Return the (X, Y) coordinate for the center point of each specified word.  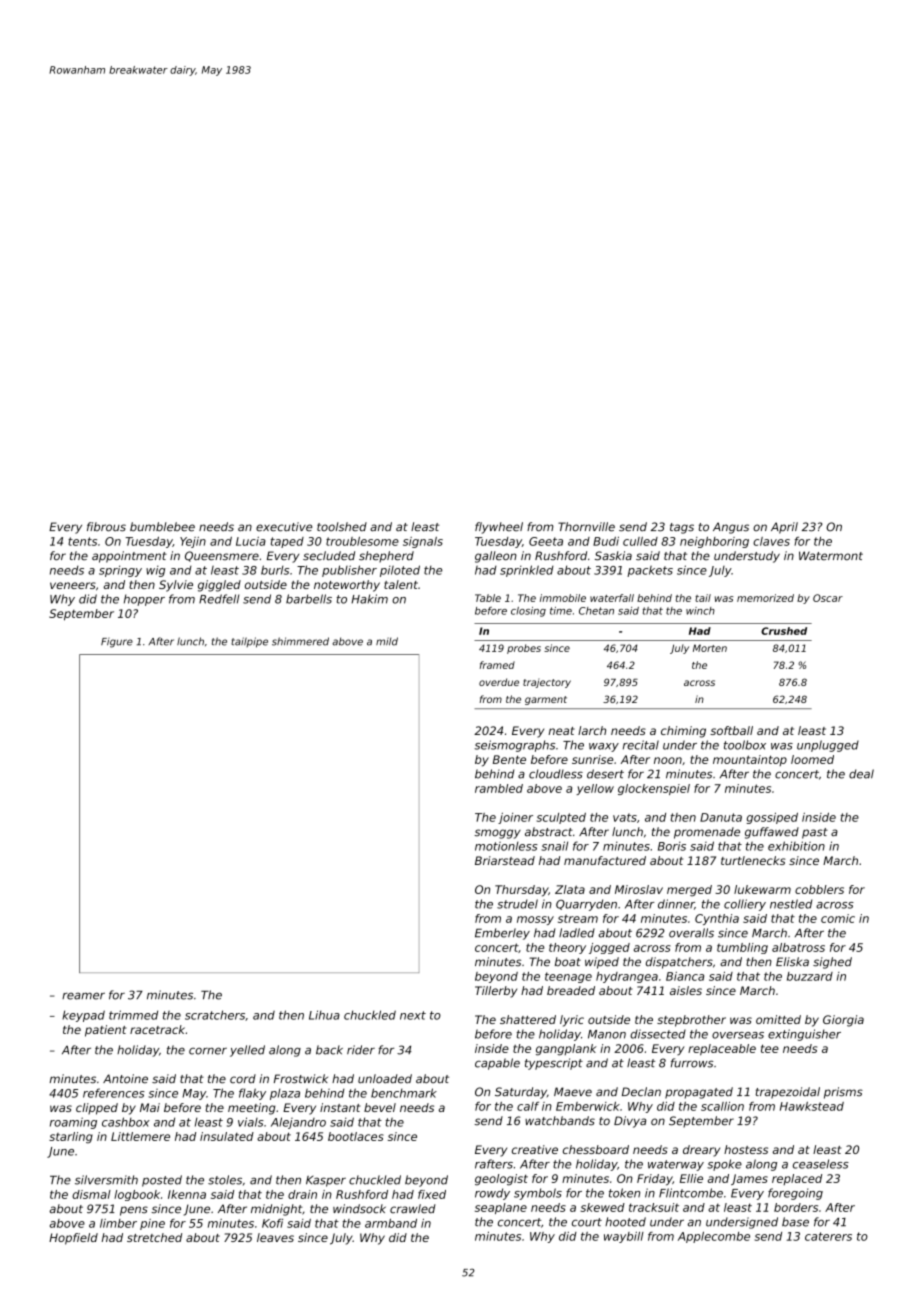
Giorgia (843, 1021)
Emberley (502, 934)
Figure (117, 643)
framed (497, 665)
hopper (144, 600)
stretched (154, 1237)
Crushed (784, 631)
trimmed (133, 1015)
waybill (624, 1237)
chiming (683, 732)
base (795, 1222)
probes (524, 649)
